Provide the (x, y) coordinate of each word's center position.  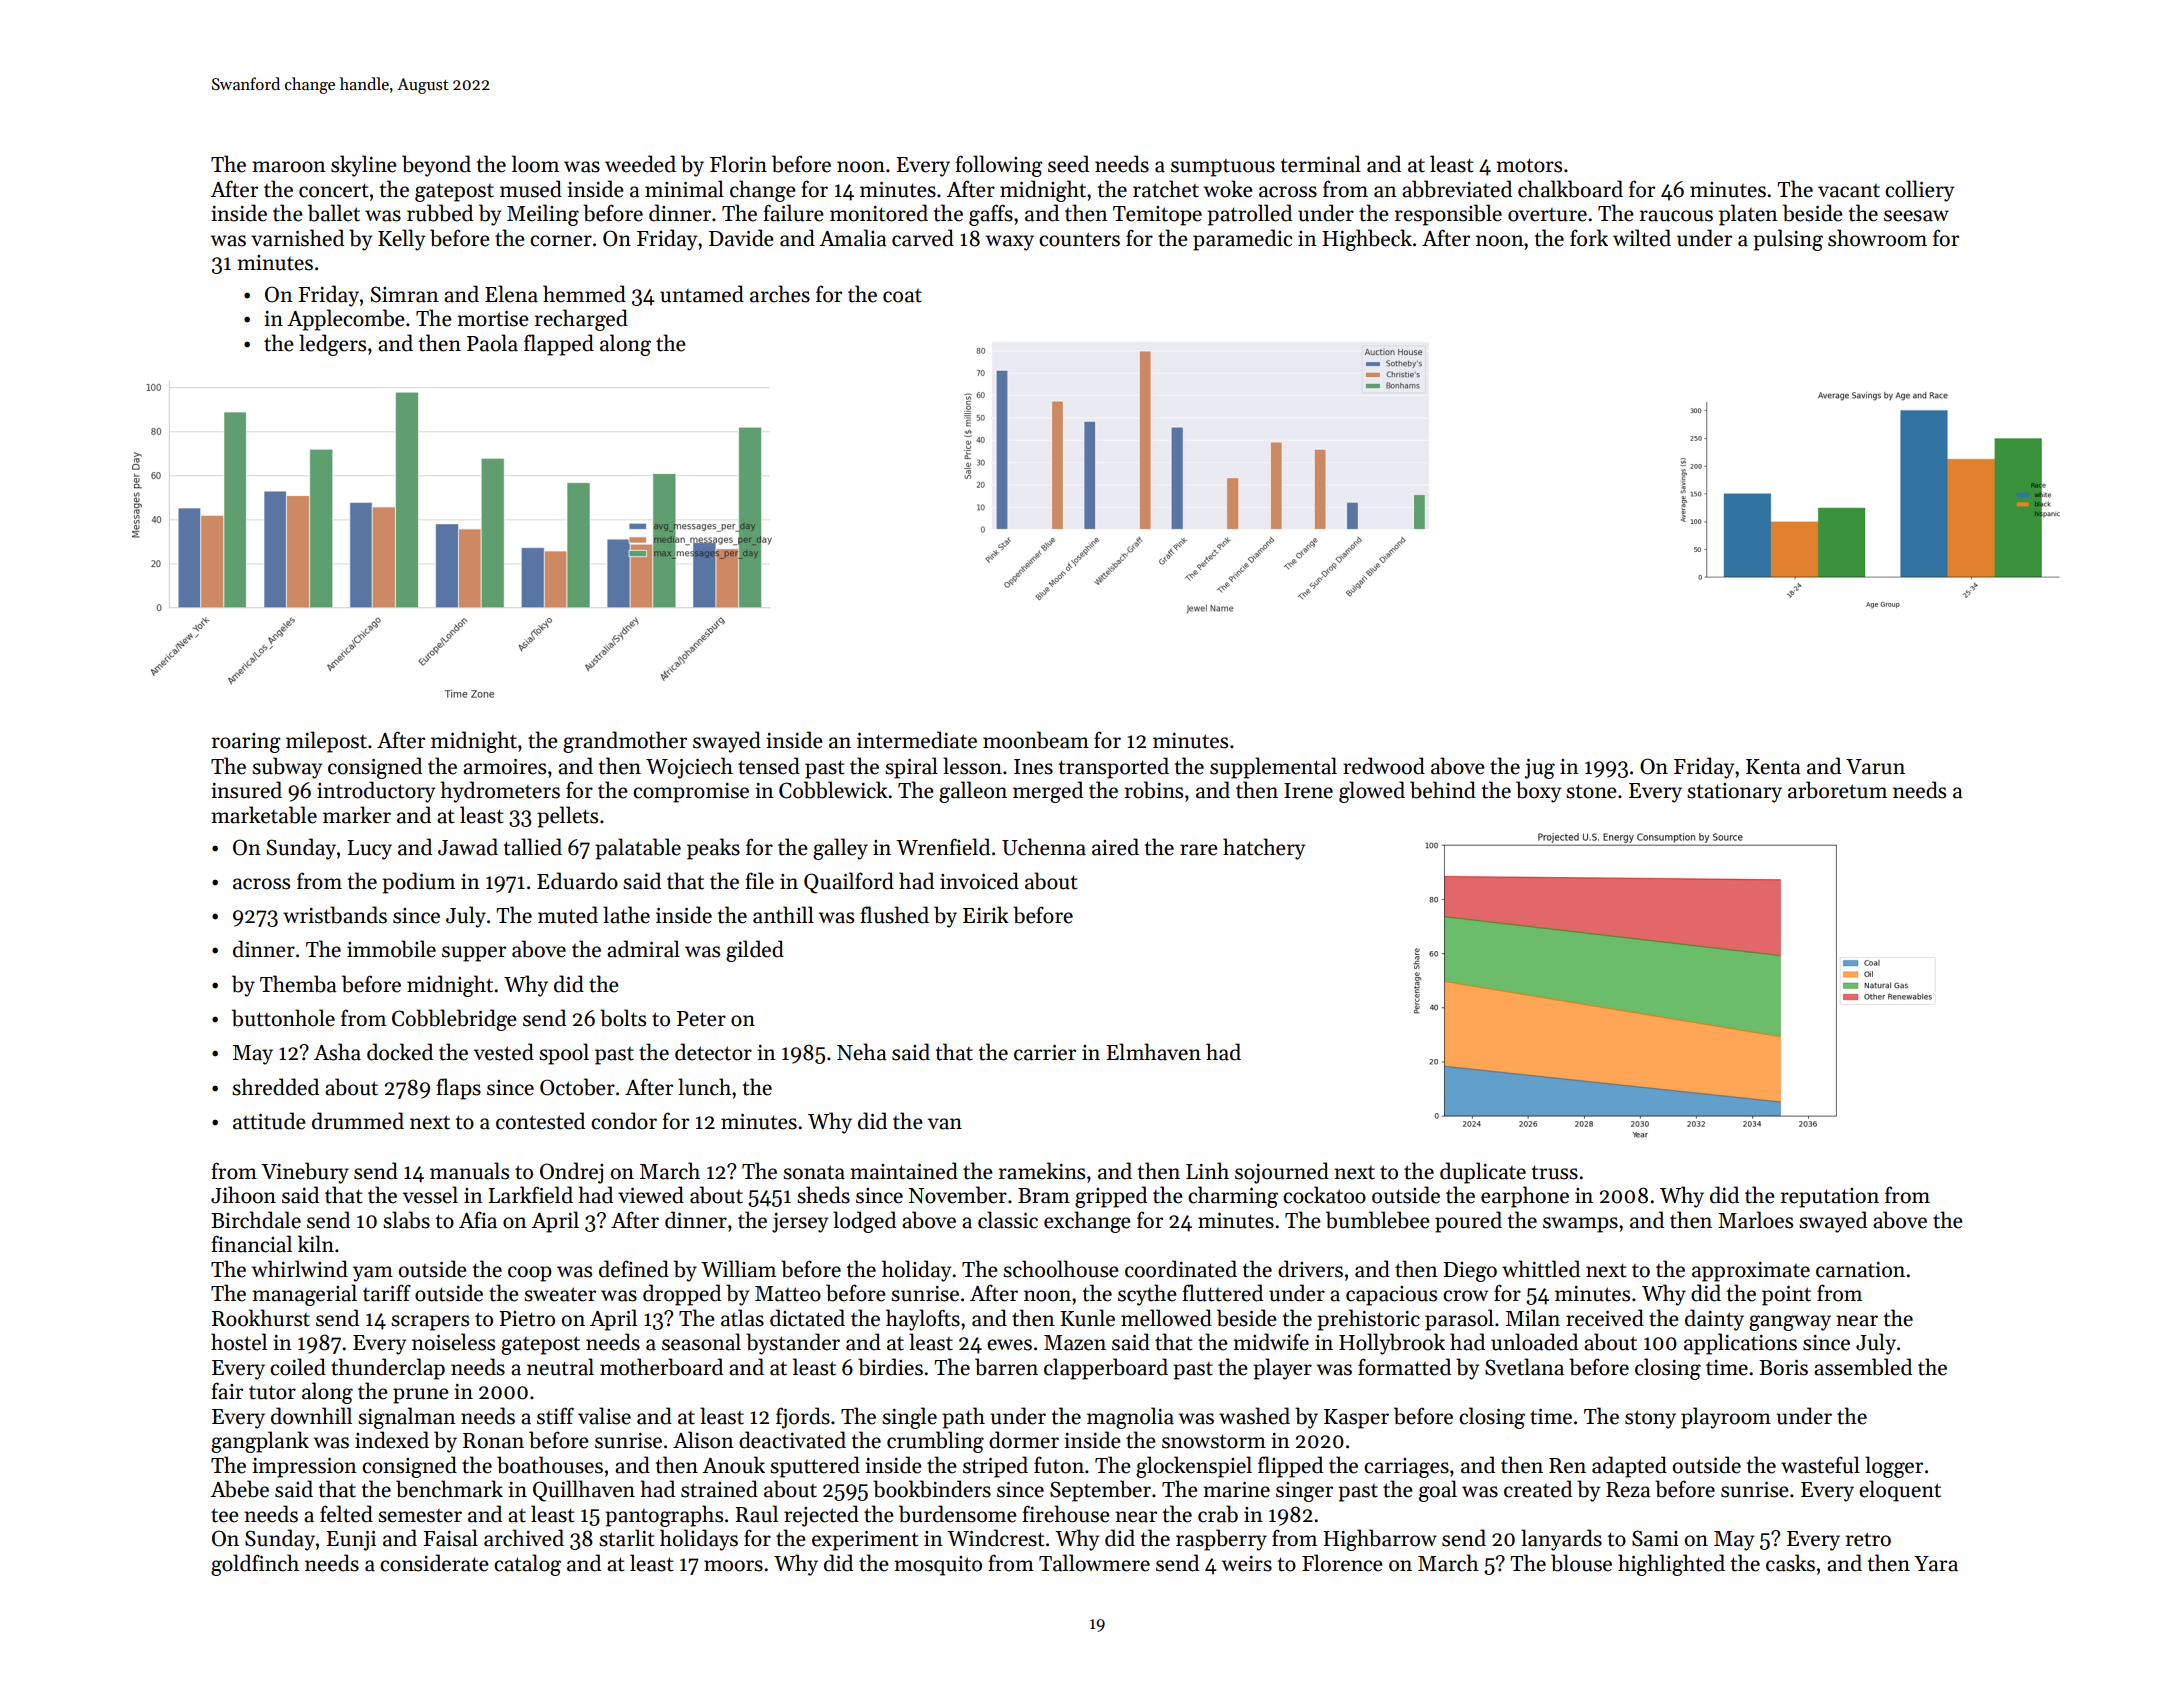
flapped (559, 345)
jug (1540, 768)
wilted (1642, 238)
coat (902, 296)
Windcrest (995, 1538)
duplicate (1483, 1173)
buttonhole (283, 1018)
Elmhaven (1153, 1052)
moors (733, 1566)
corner (561, 241)
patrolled (1249, 215)
